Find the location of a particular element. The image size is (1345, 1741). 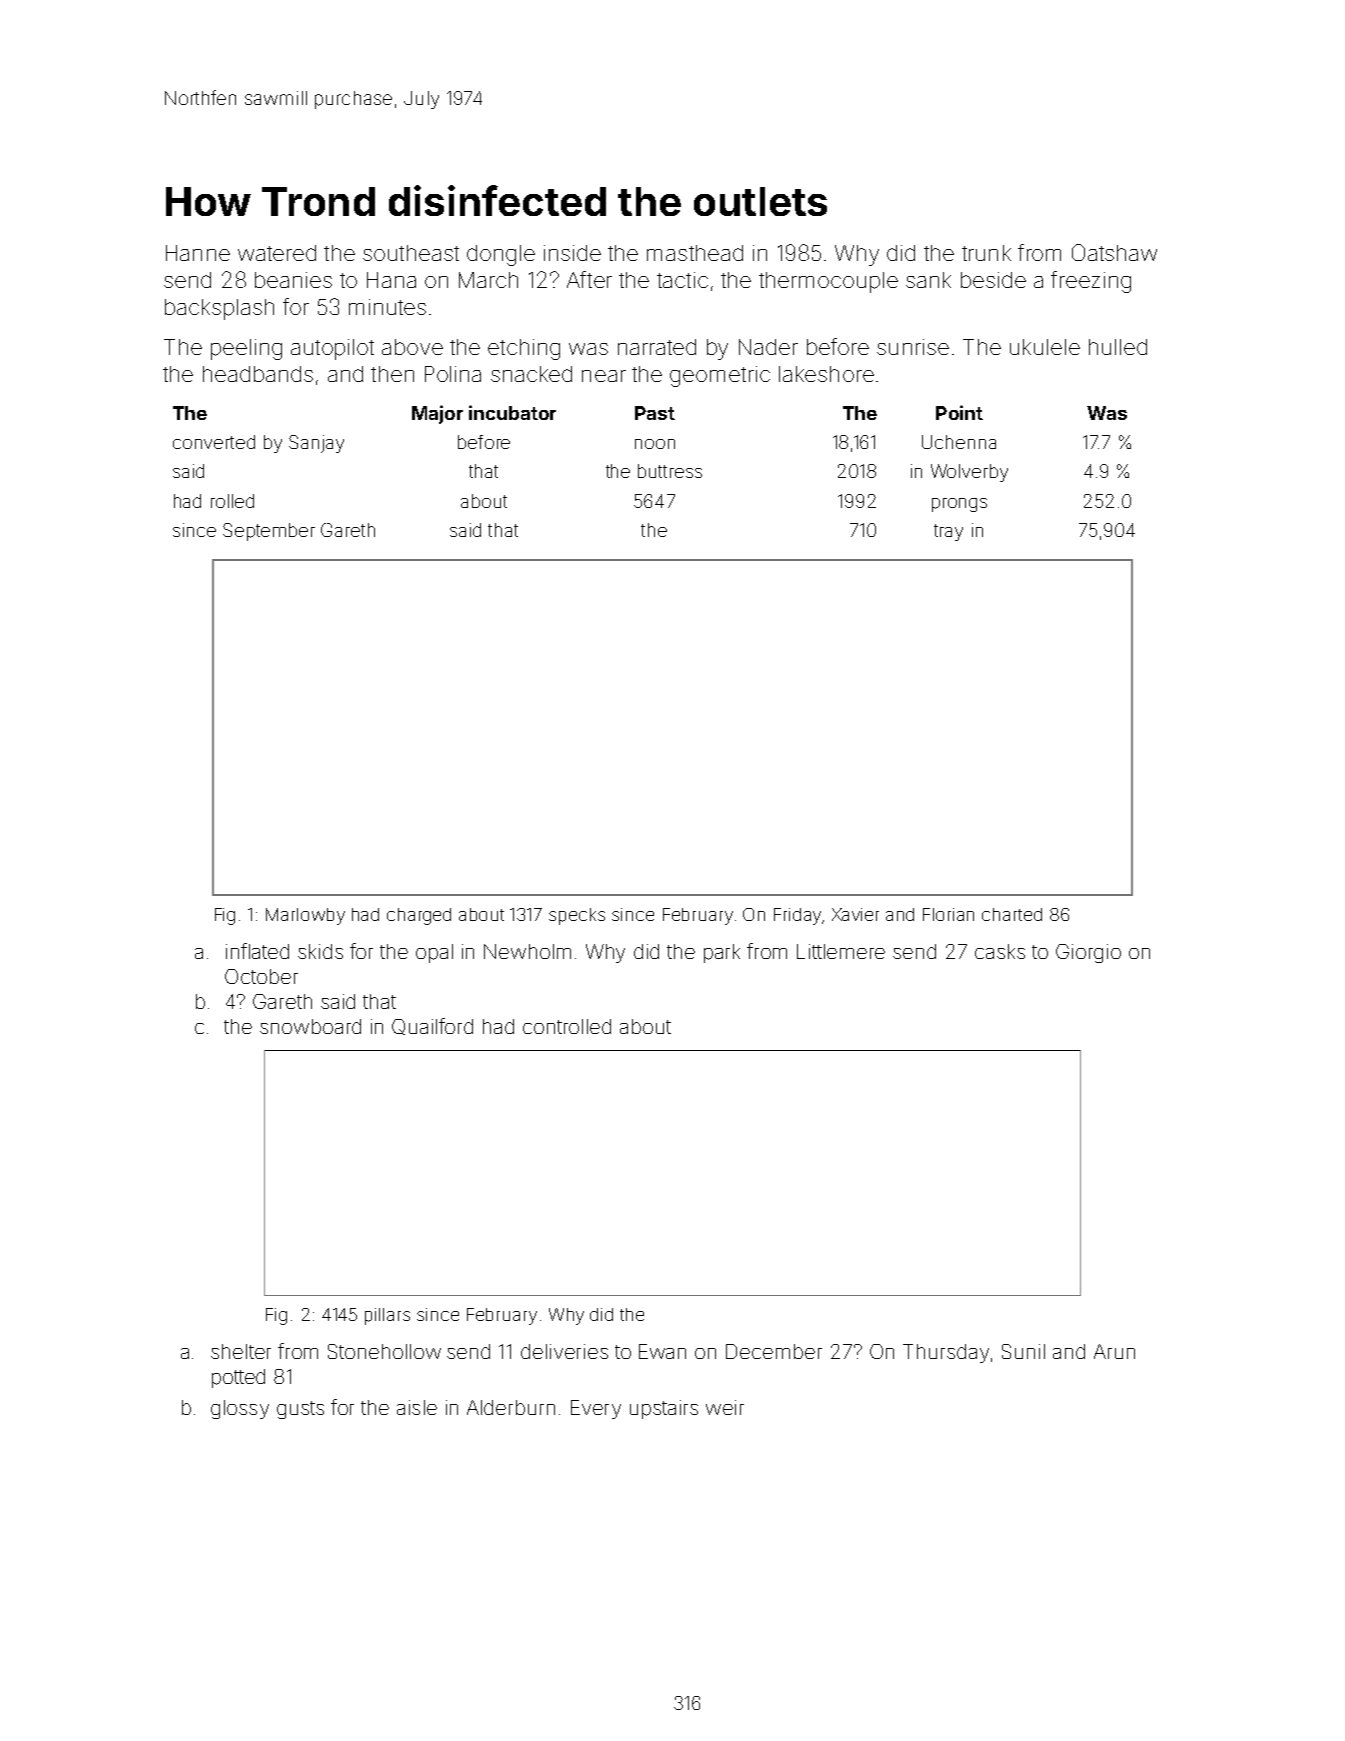

beside is located at coordinates (993, 280).
